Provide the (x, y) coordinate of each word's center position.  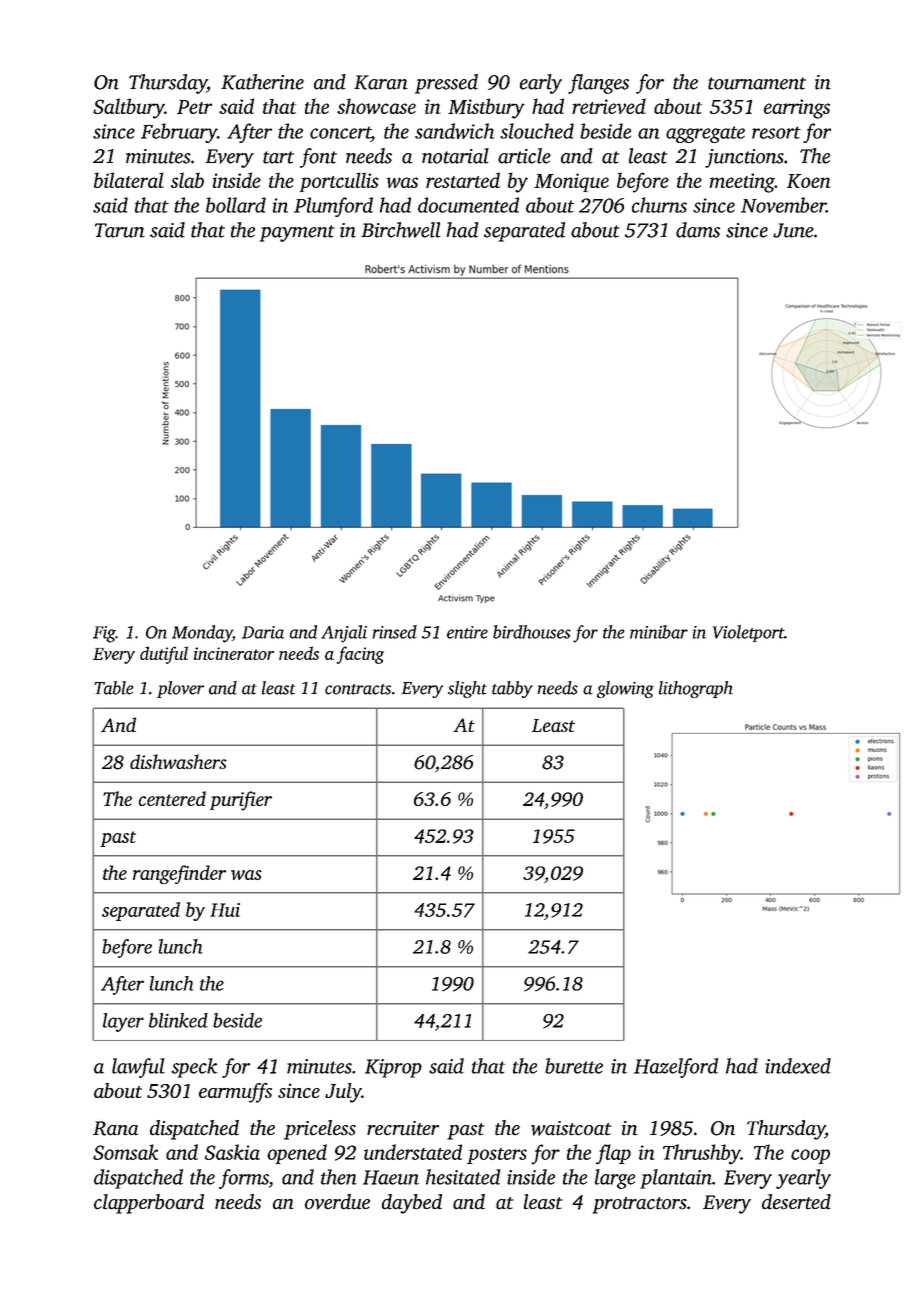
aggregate (705, 134)
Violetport (748, 633)
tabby (512, 689)
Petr (194, 107)
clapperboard (149, 1204)
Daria (263, 632)
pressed (446, 84)
